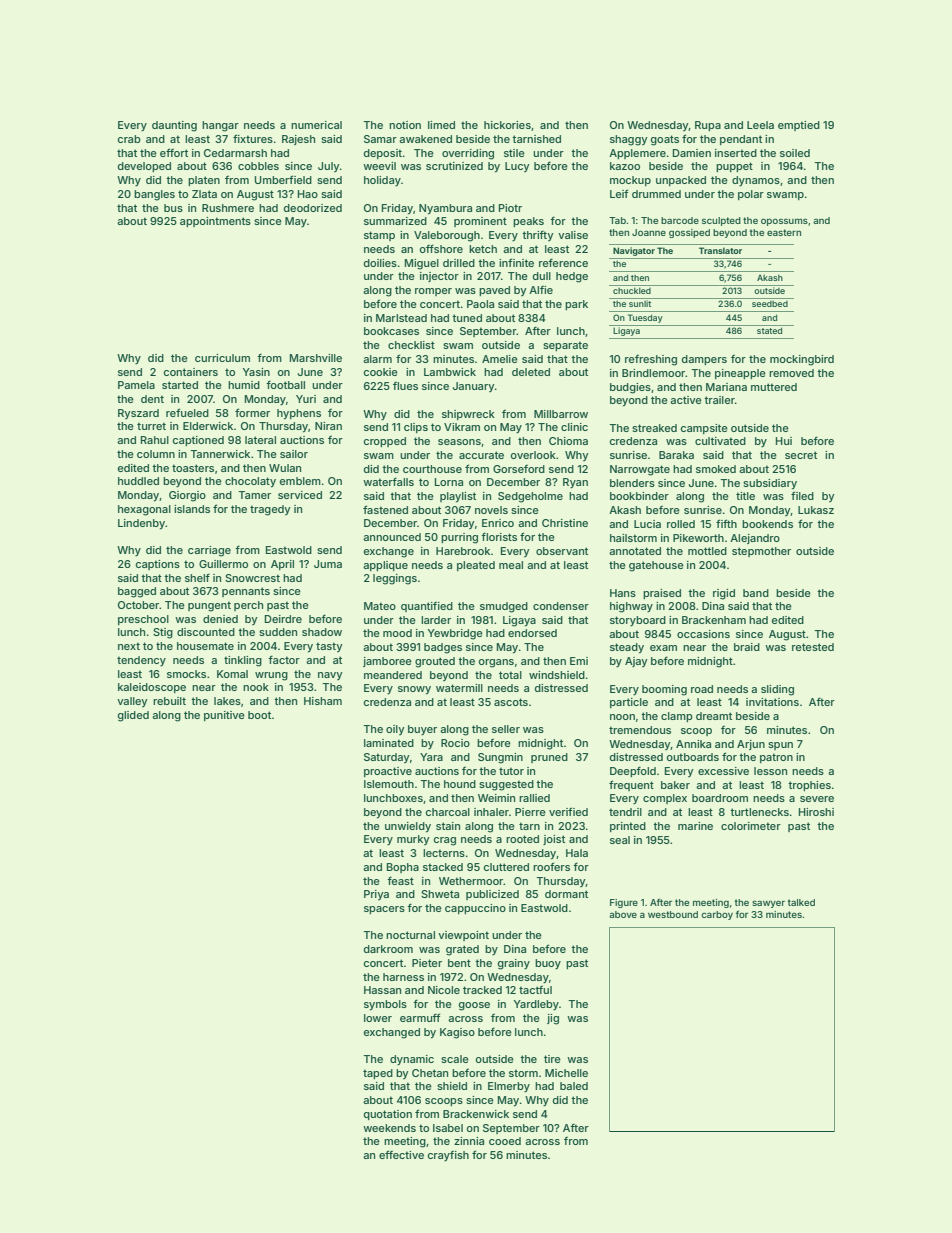  Describe the element at coordinates (574, 1086) in the document. I see `baled` at that location.
